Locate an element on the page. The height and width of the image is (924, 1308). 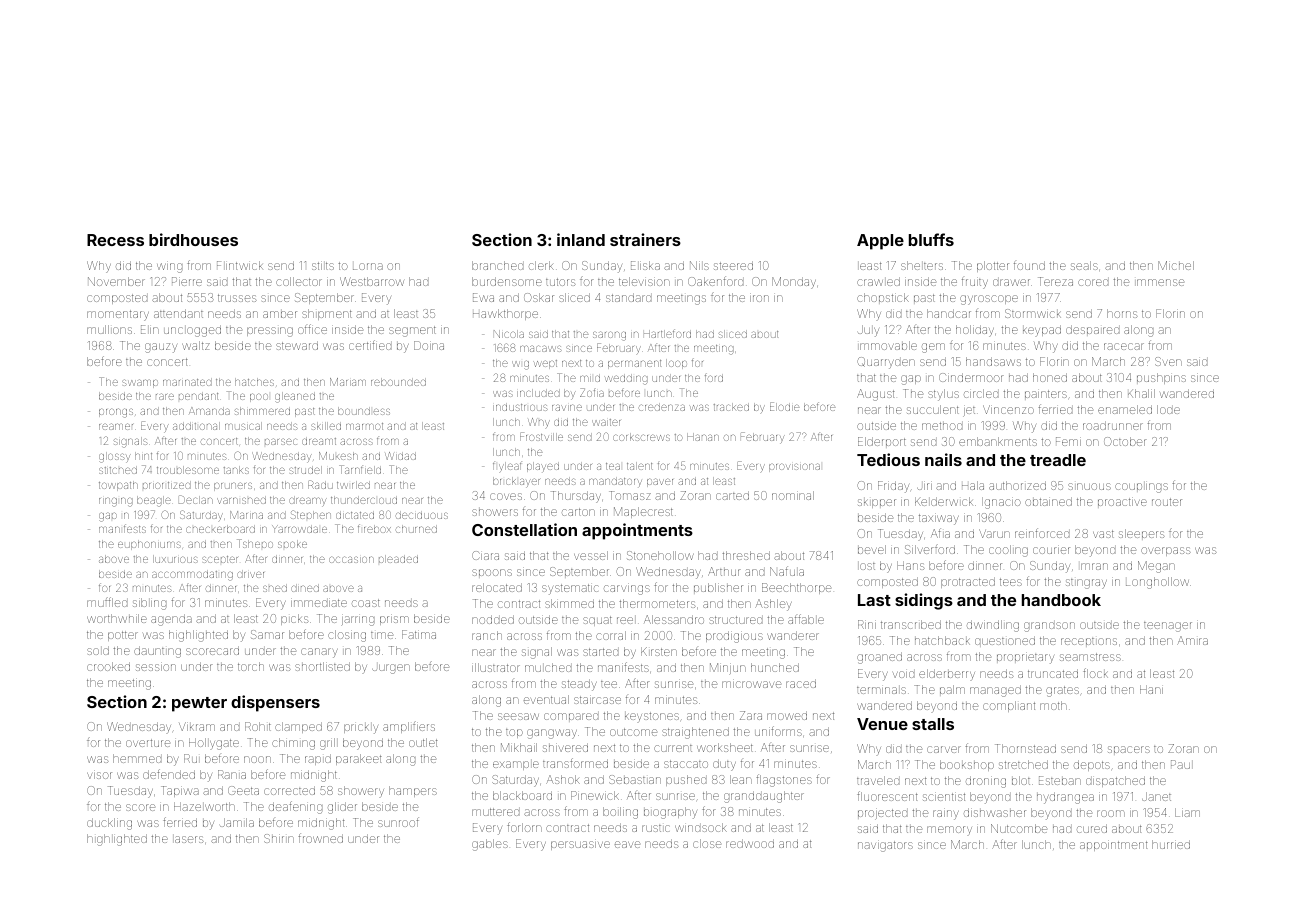
treadle is located at coordinates (1058, 460).
